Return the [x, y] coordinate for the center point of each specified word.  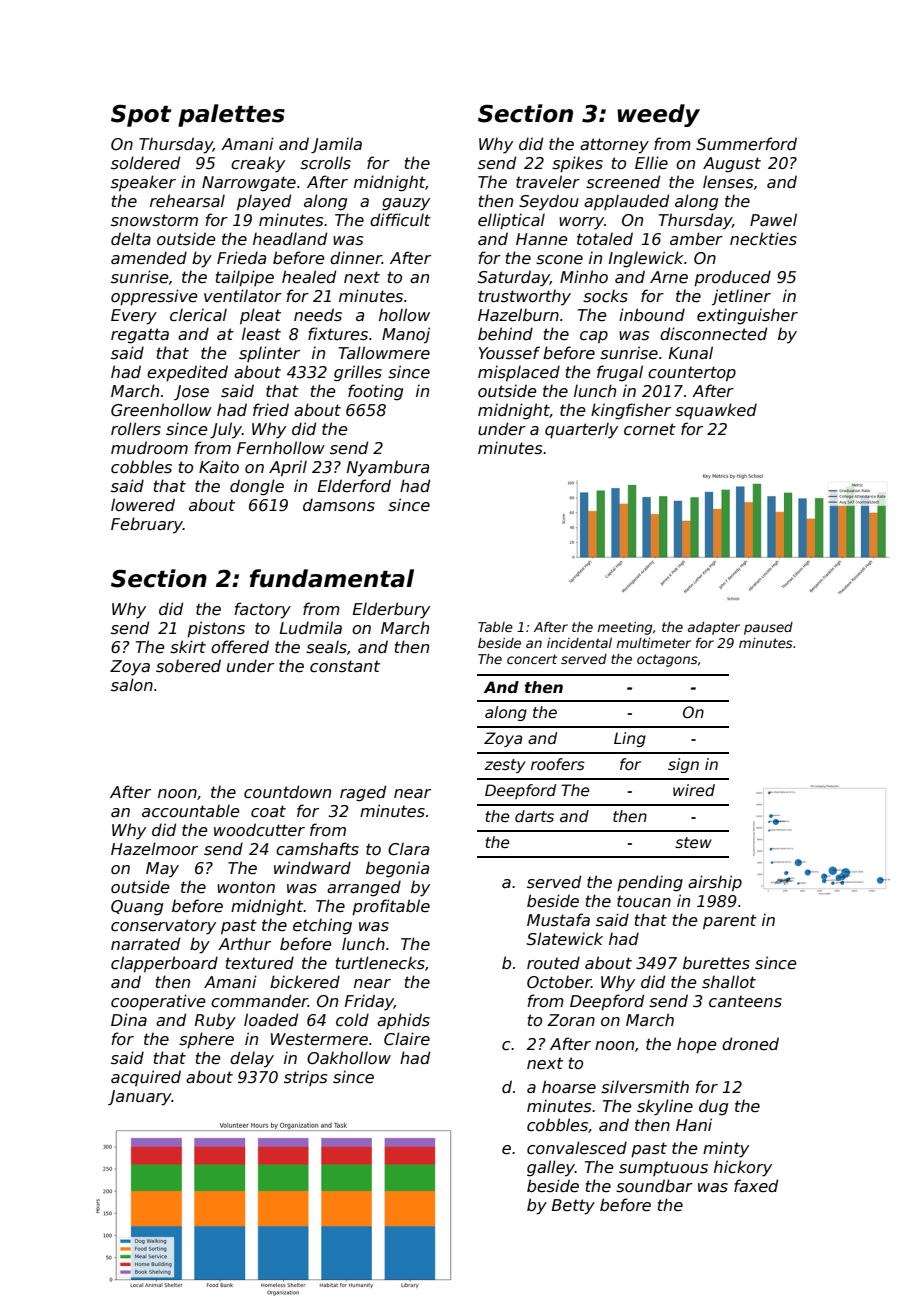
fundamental [332, 578]
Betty [573, 1207]
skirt [188, 647]
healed [309, 277]
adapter [714, 628]
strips [306, 1078]
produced [732, 278]
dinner [356, 258]
